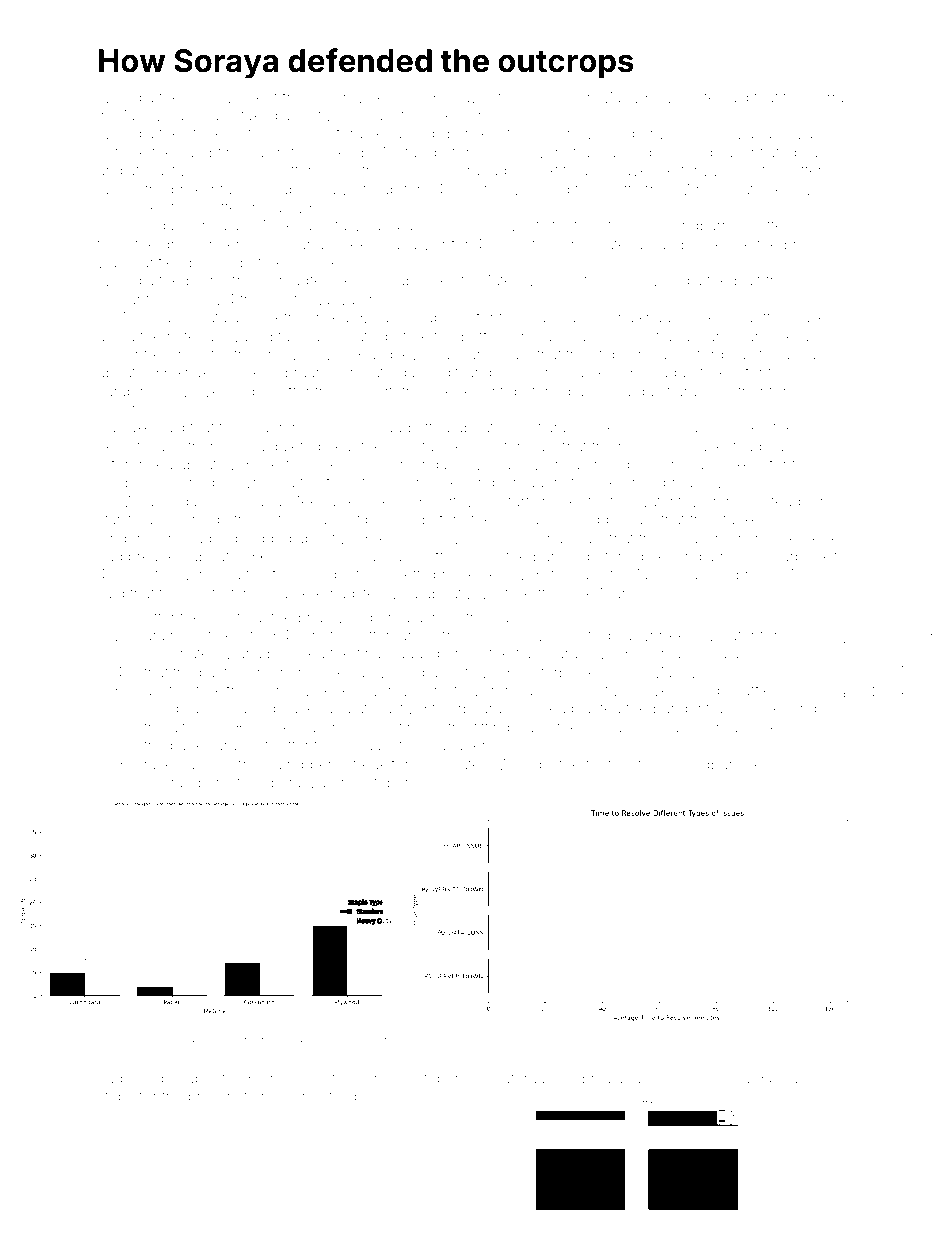 Image resolution: width=952 pixels, height=1233 pixels. Describe the element at coordinates (199, 484) in the image. I see `Heronby` at that location.
